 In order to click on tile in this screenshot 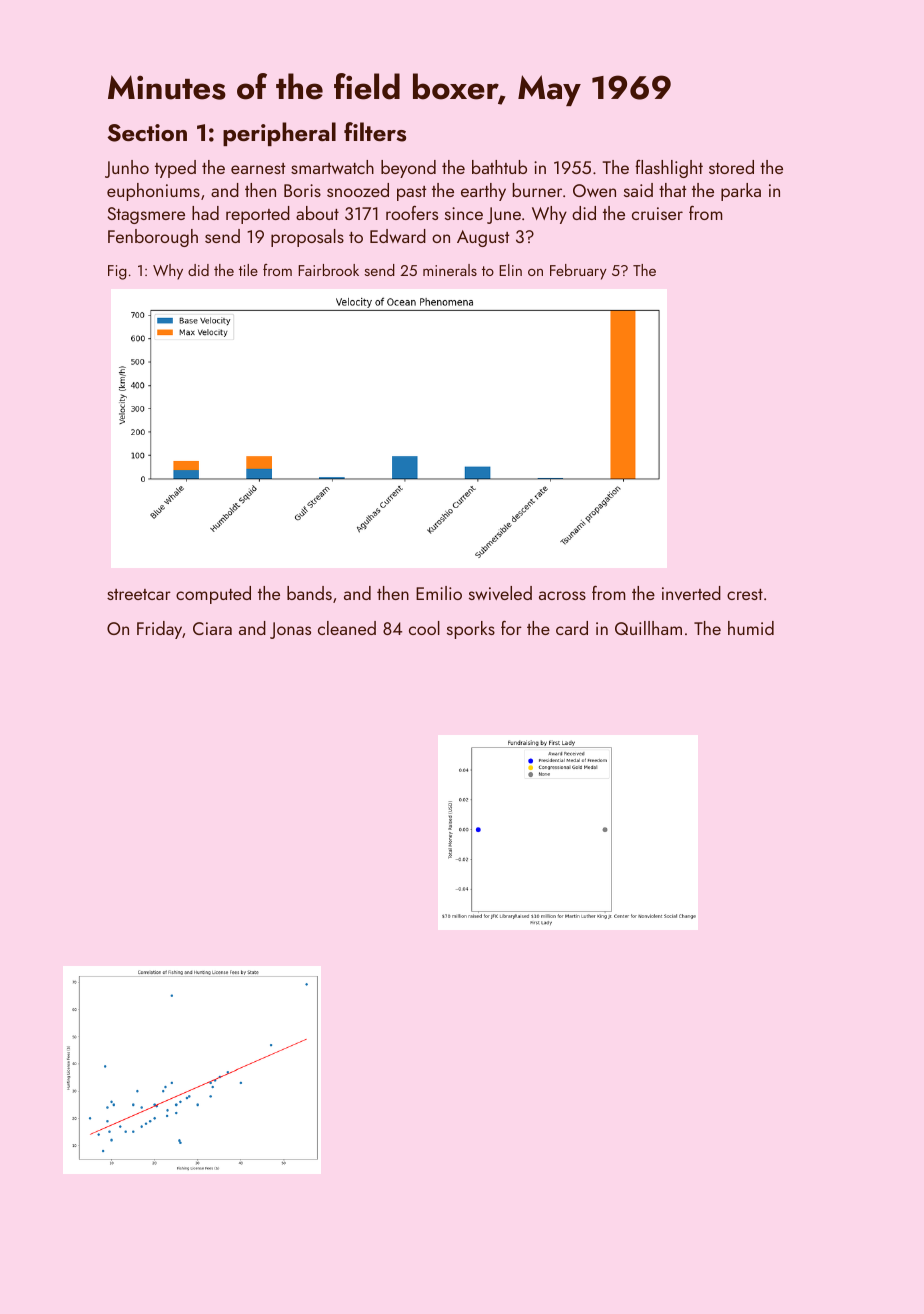, I will do `click(248, 270)`.
